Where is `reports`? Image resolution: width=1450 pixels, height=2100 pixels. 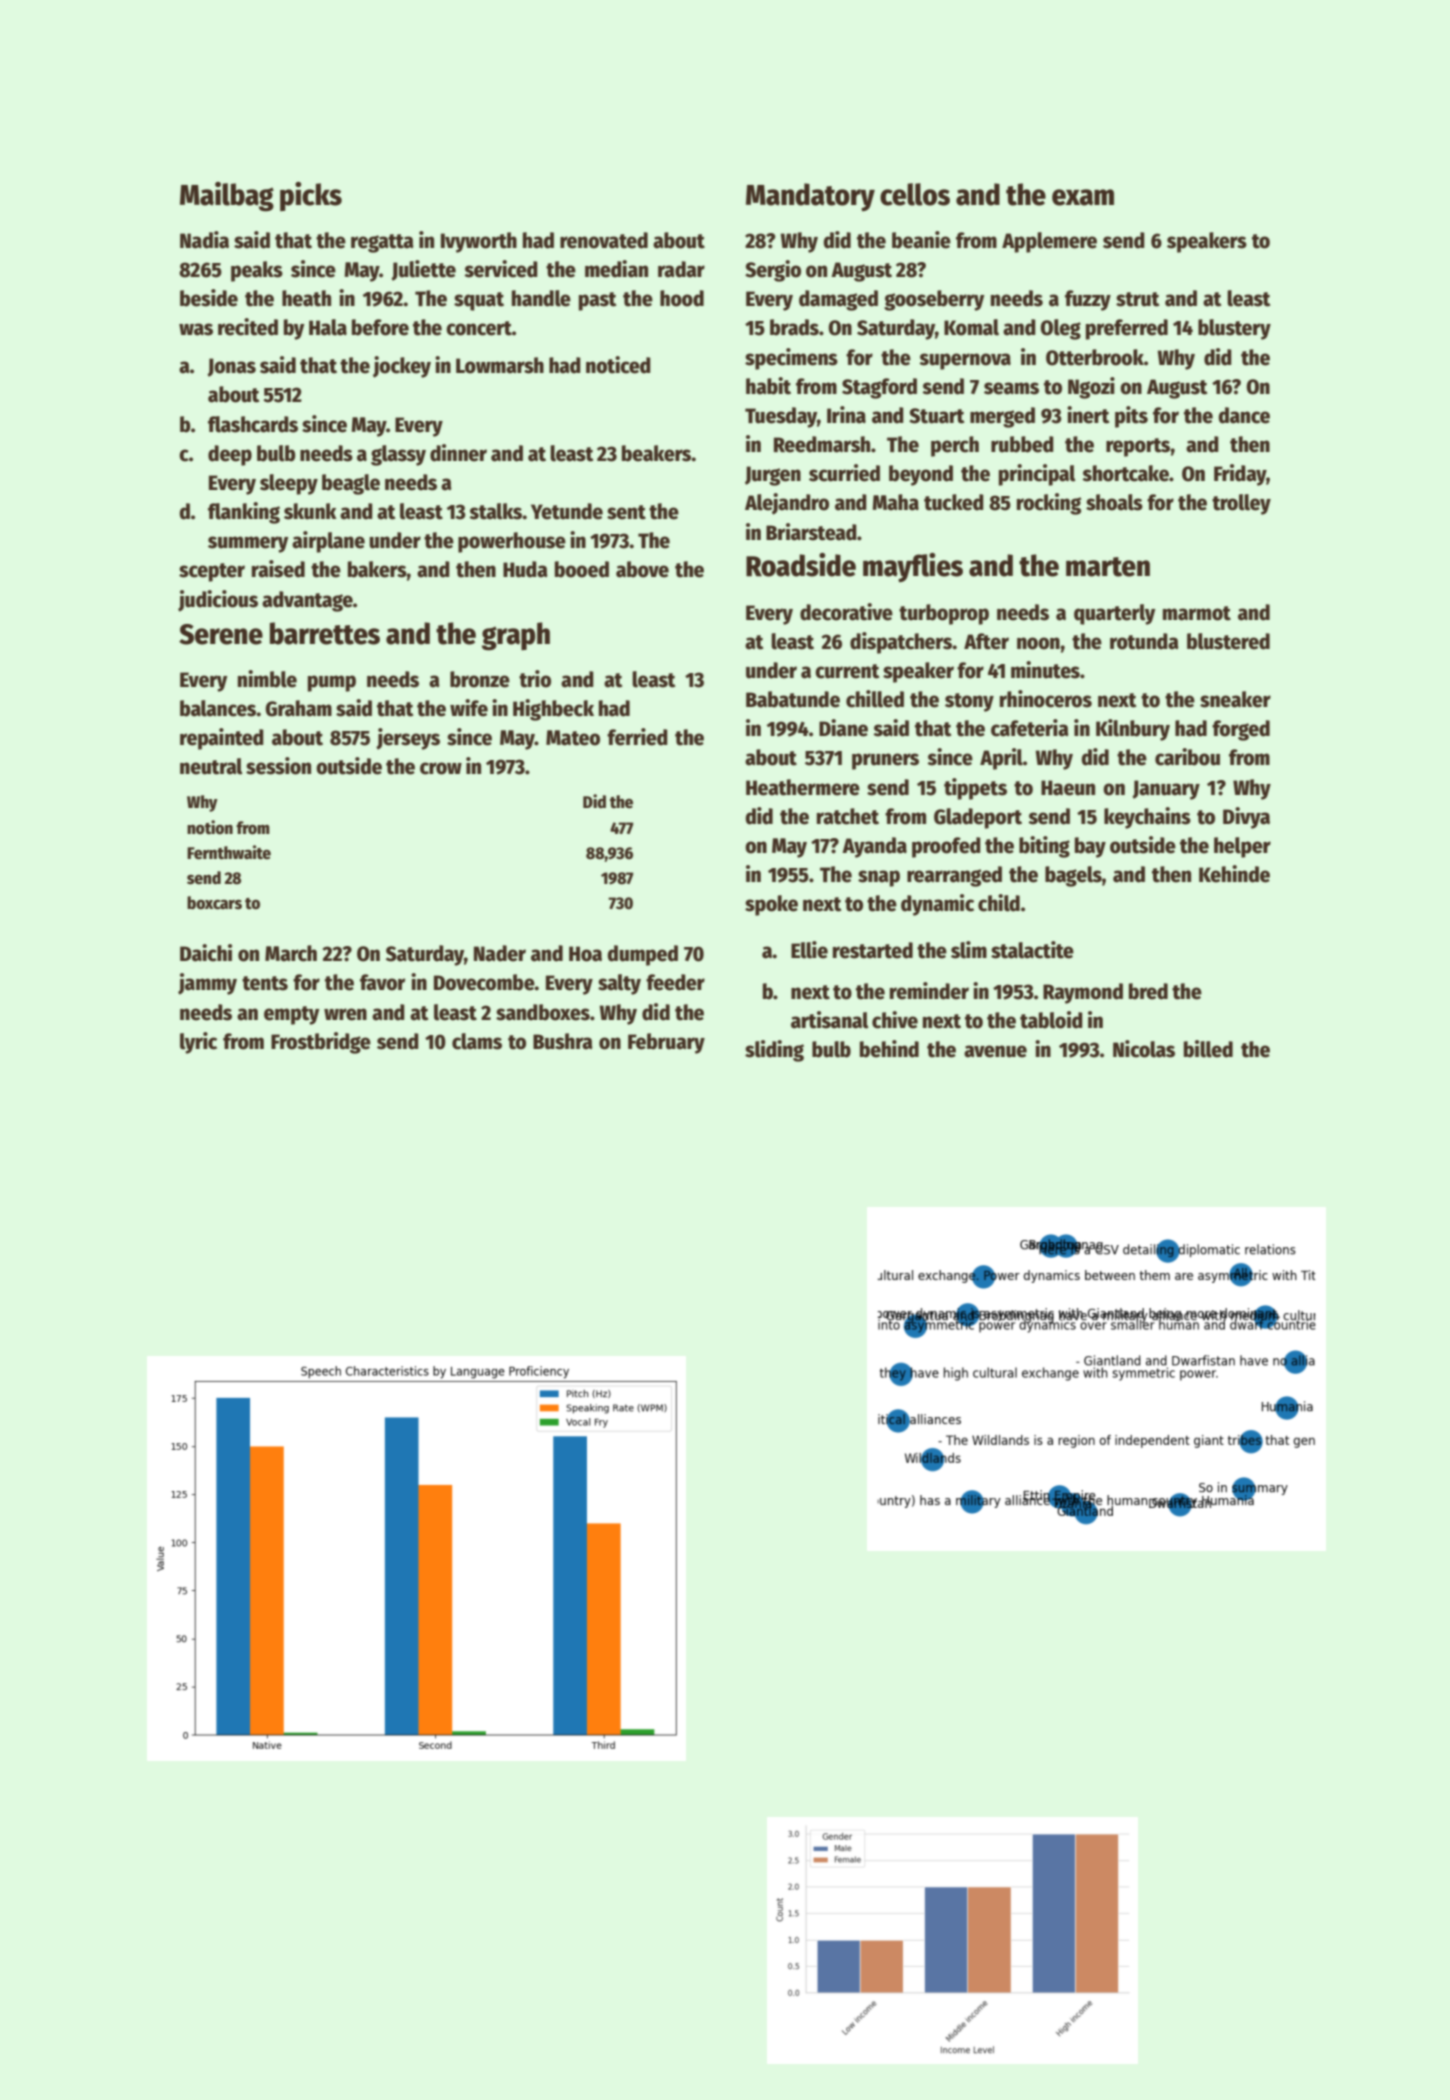
reports is located at coordinates (1138, 447).
